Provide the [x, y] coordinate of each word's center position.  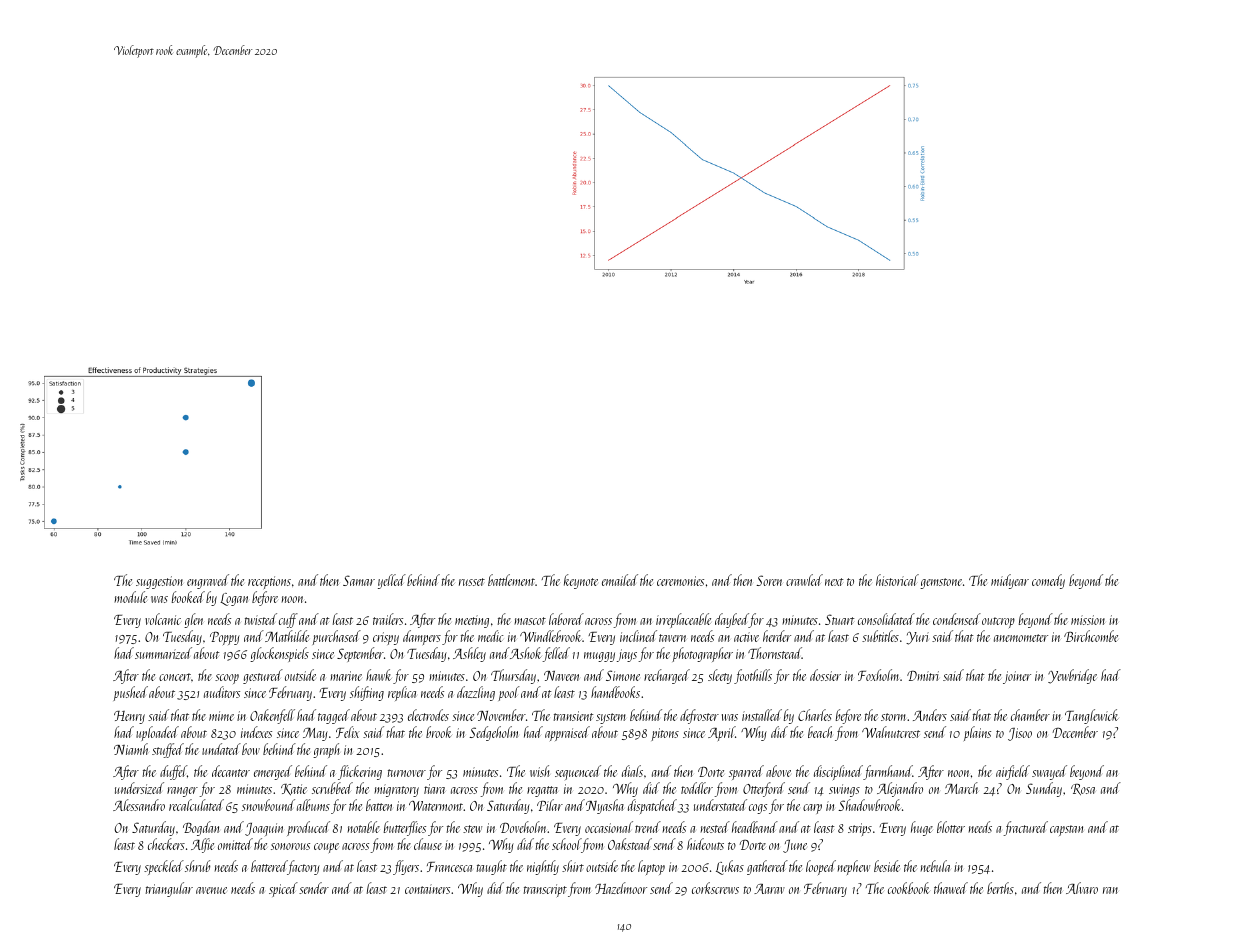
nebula [935, 866]
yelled [392, 581]
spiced [283, 889]
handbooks [615, 692]
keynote [581, 581]
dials [632, 771]
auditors [222, 692]
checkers [166, 844]
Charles [815, 715]
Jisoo [1020, 734]
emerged [273, 772]
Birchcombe [1091, 636]
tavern [672, 638]
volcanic [163, 619]
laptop [651, 867]
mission [1088, 620]
